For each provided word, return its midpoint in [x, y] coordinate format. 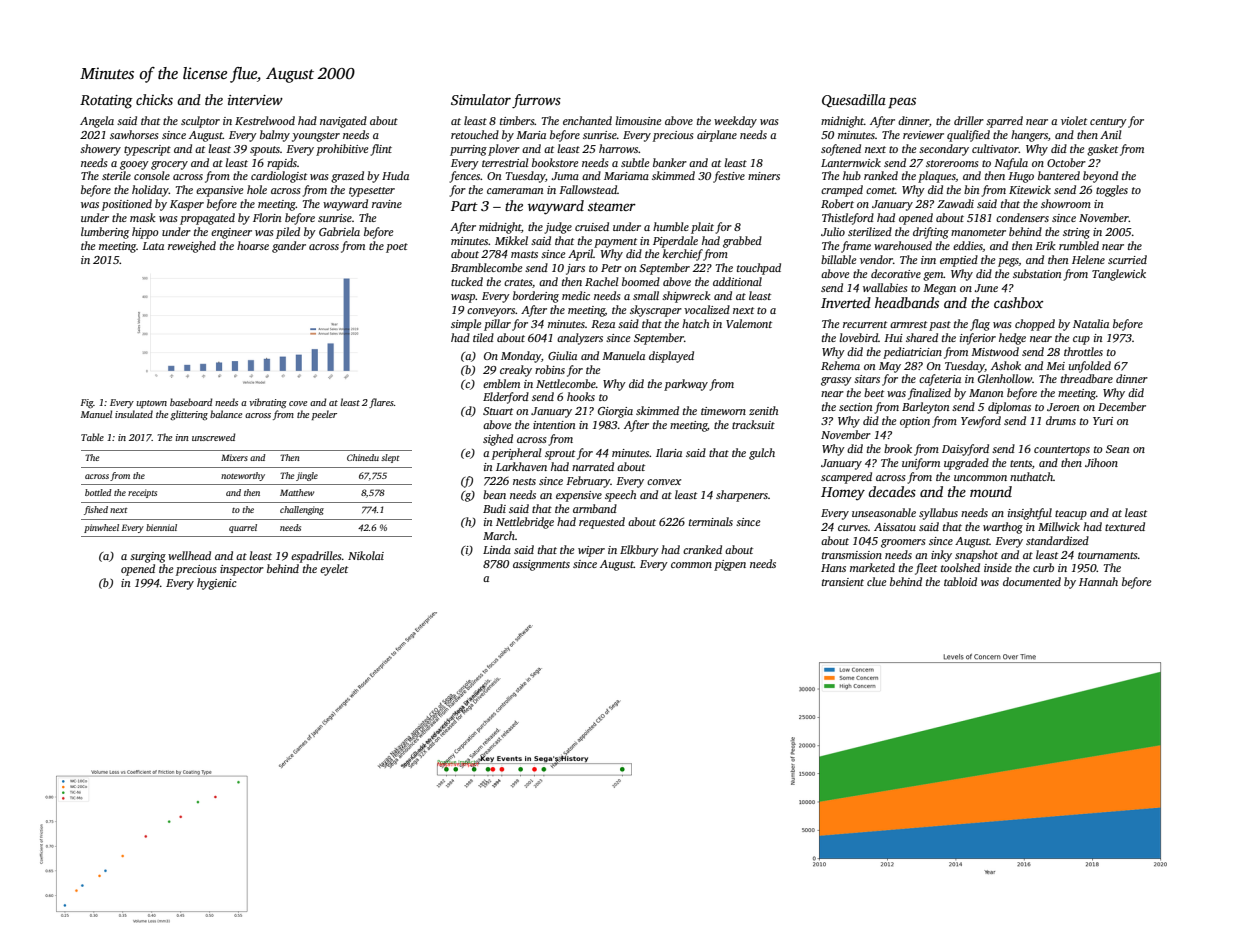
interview [255, 100]
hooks [581, 396]
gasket [1102, 150]
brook [898, 448]
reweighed [192, 247]
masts [524, 254]
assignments [541, 565]
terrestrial [505, 162]
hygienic [216, 584]
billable [839, 259]
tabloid [960, 581]
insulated [134, 414]
